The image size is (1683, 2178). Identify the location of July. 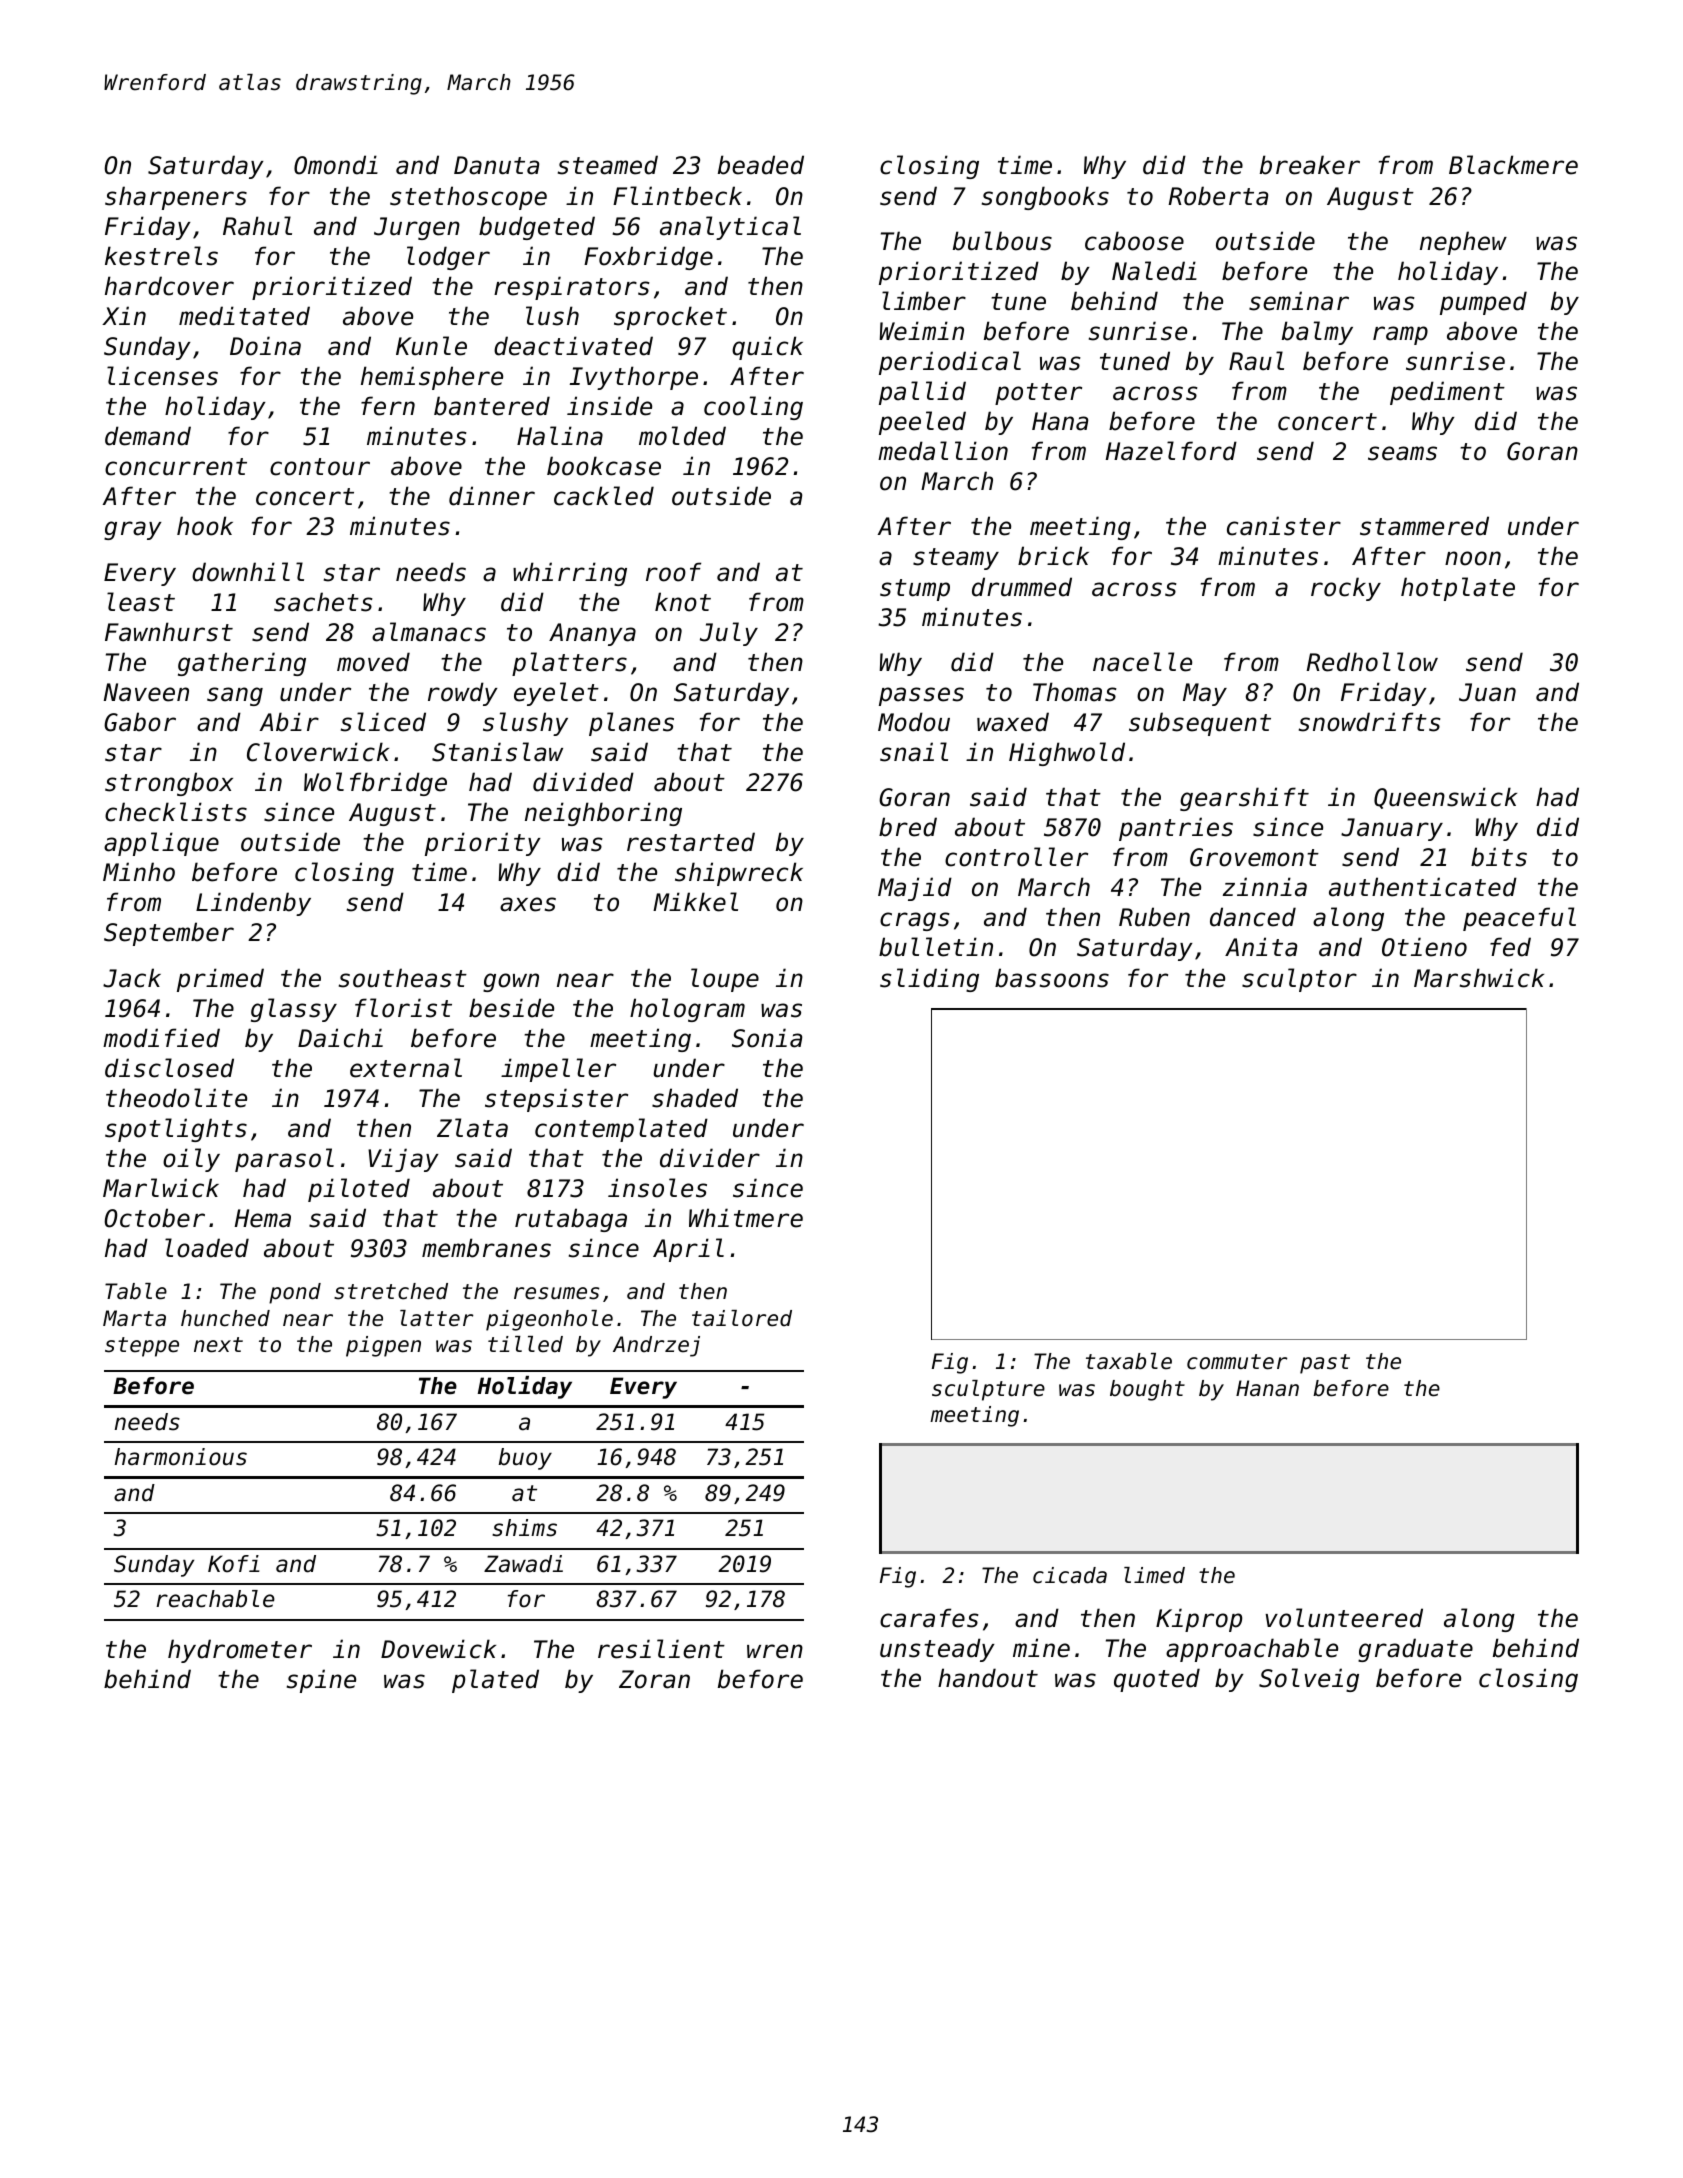
(729, 634).
